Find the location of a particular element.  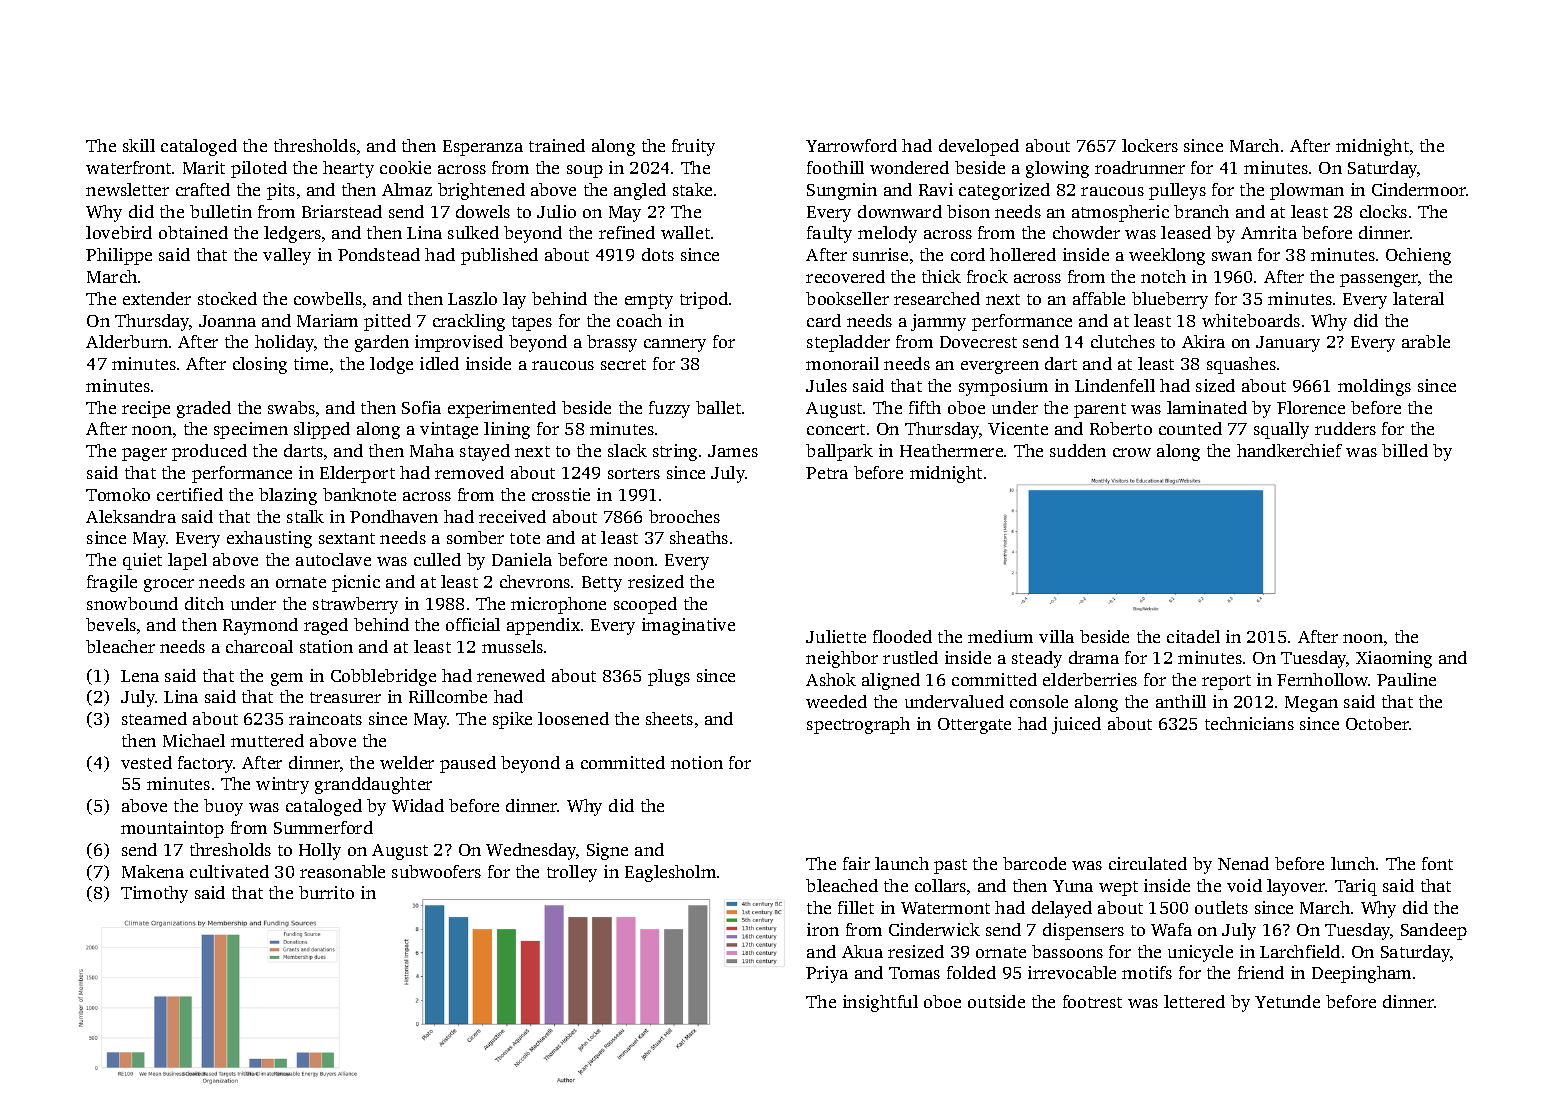

Sandeep is located at coordinates (1434, 931).
